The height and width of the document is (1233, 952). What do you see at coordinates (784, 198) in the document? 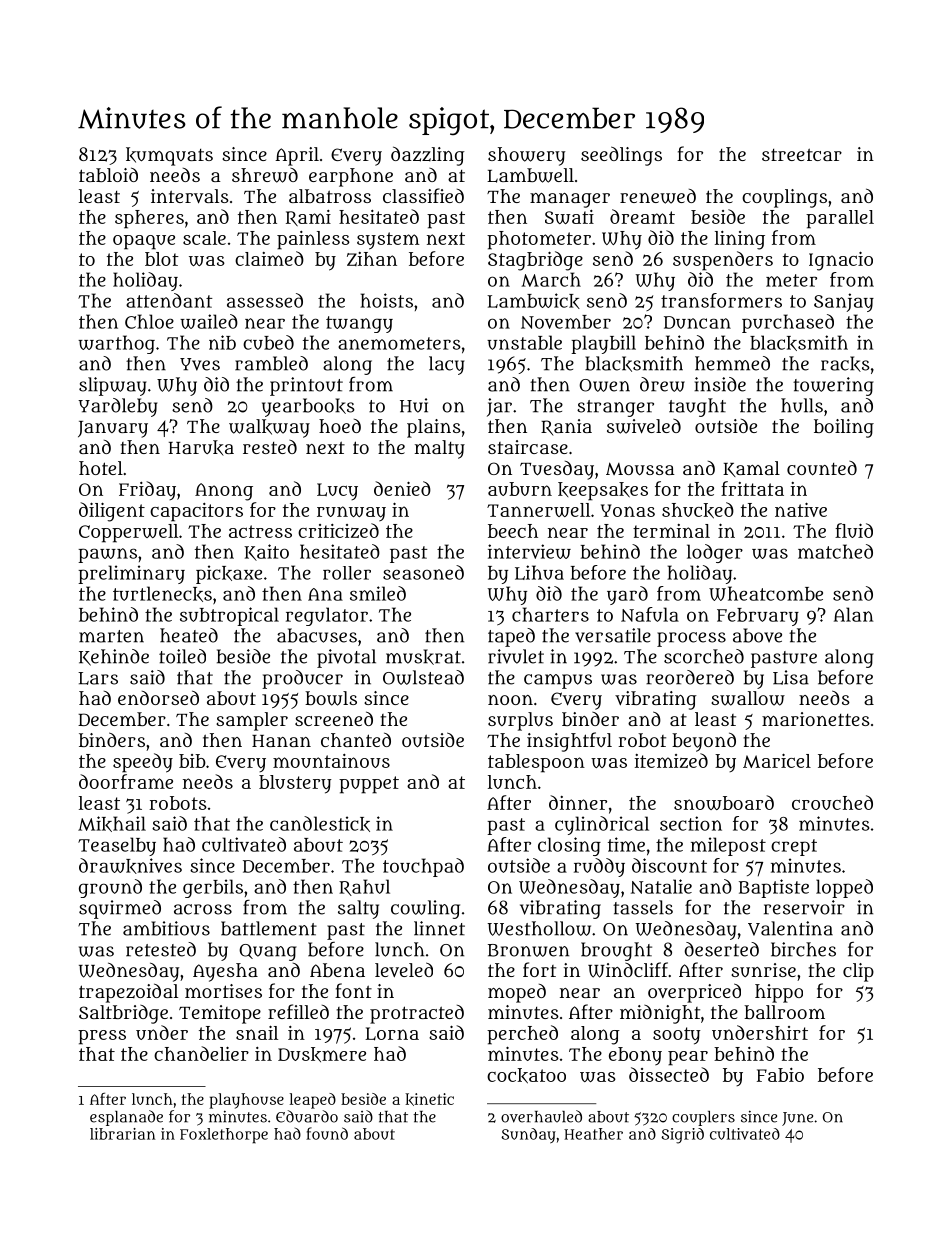
I see `couplings` at bounding box center [784, 198].
